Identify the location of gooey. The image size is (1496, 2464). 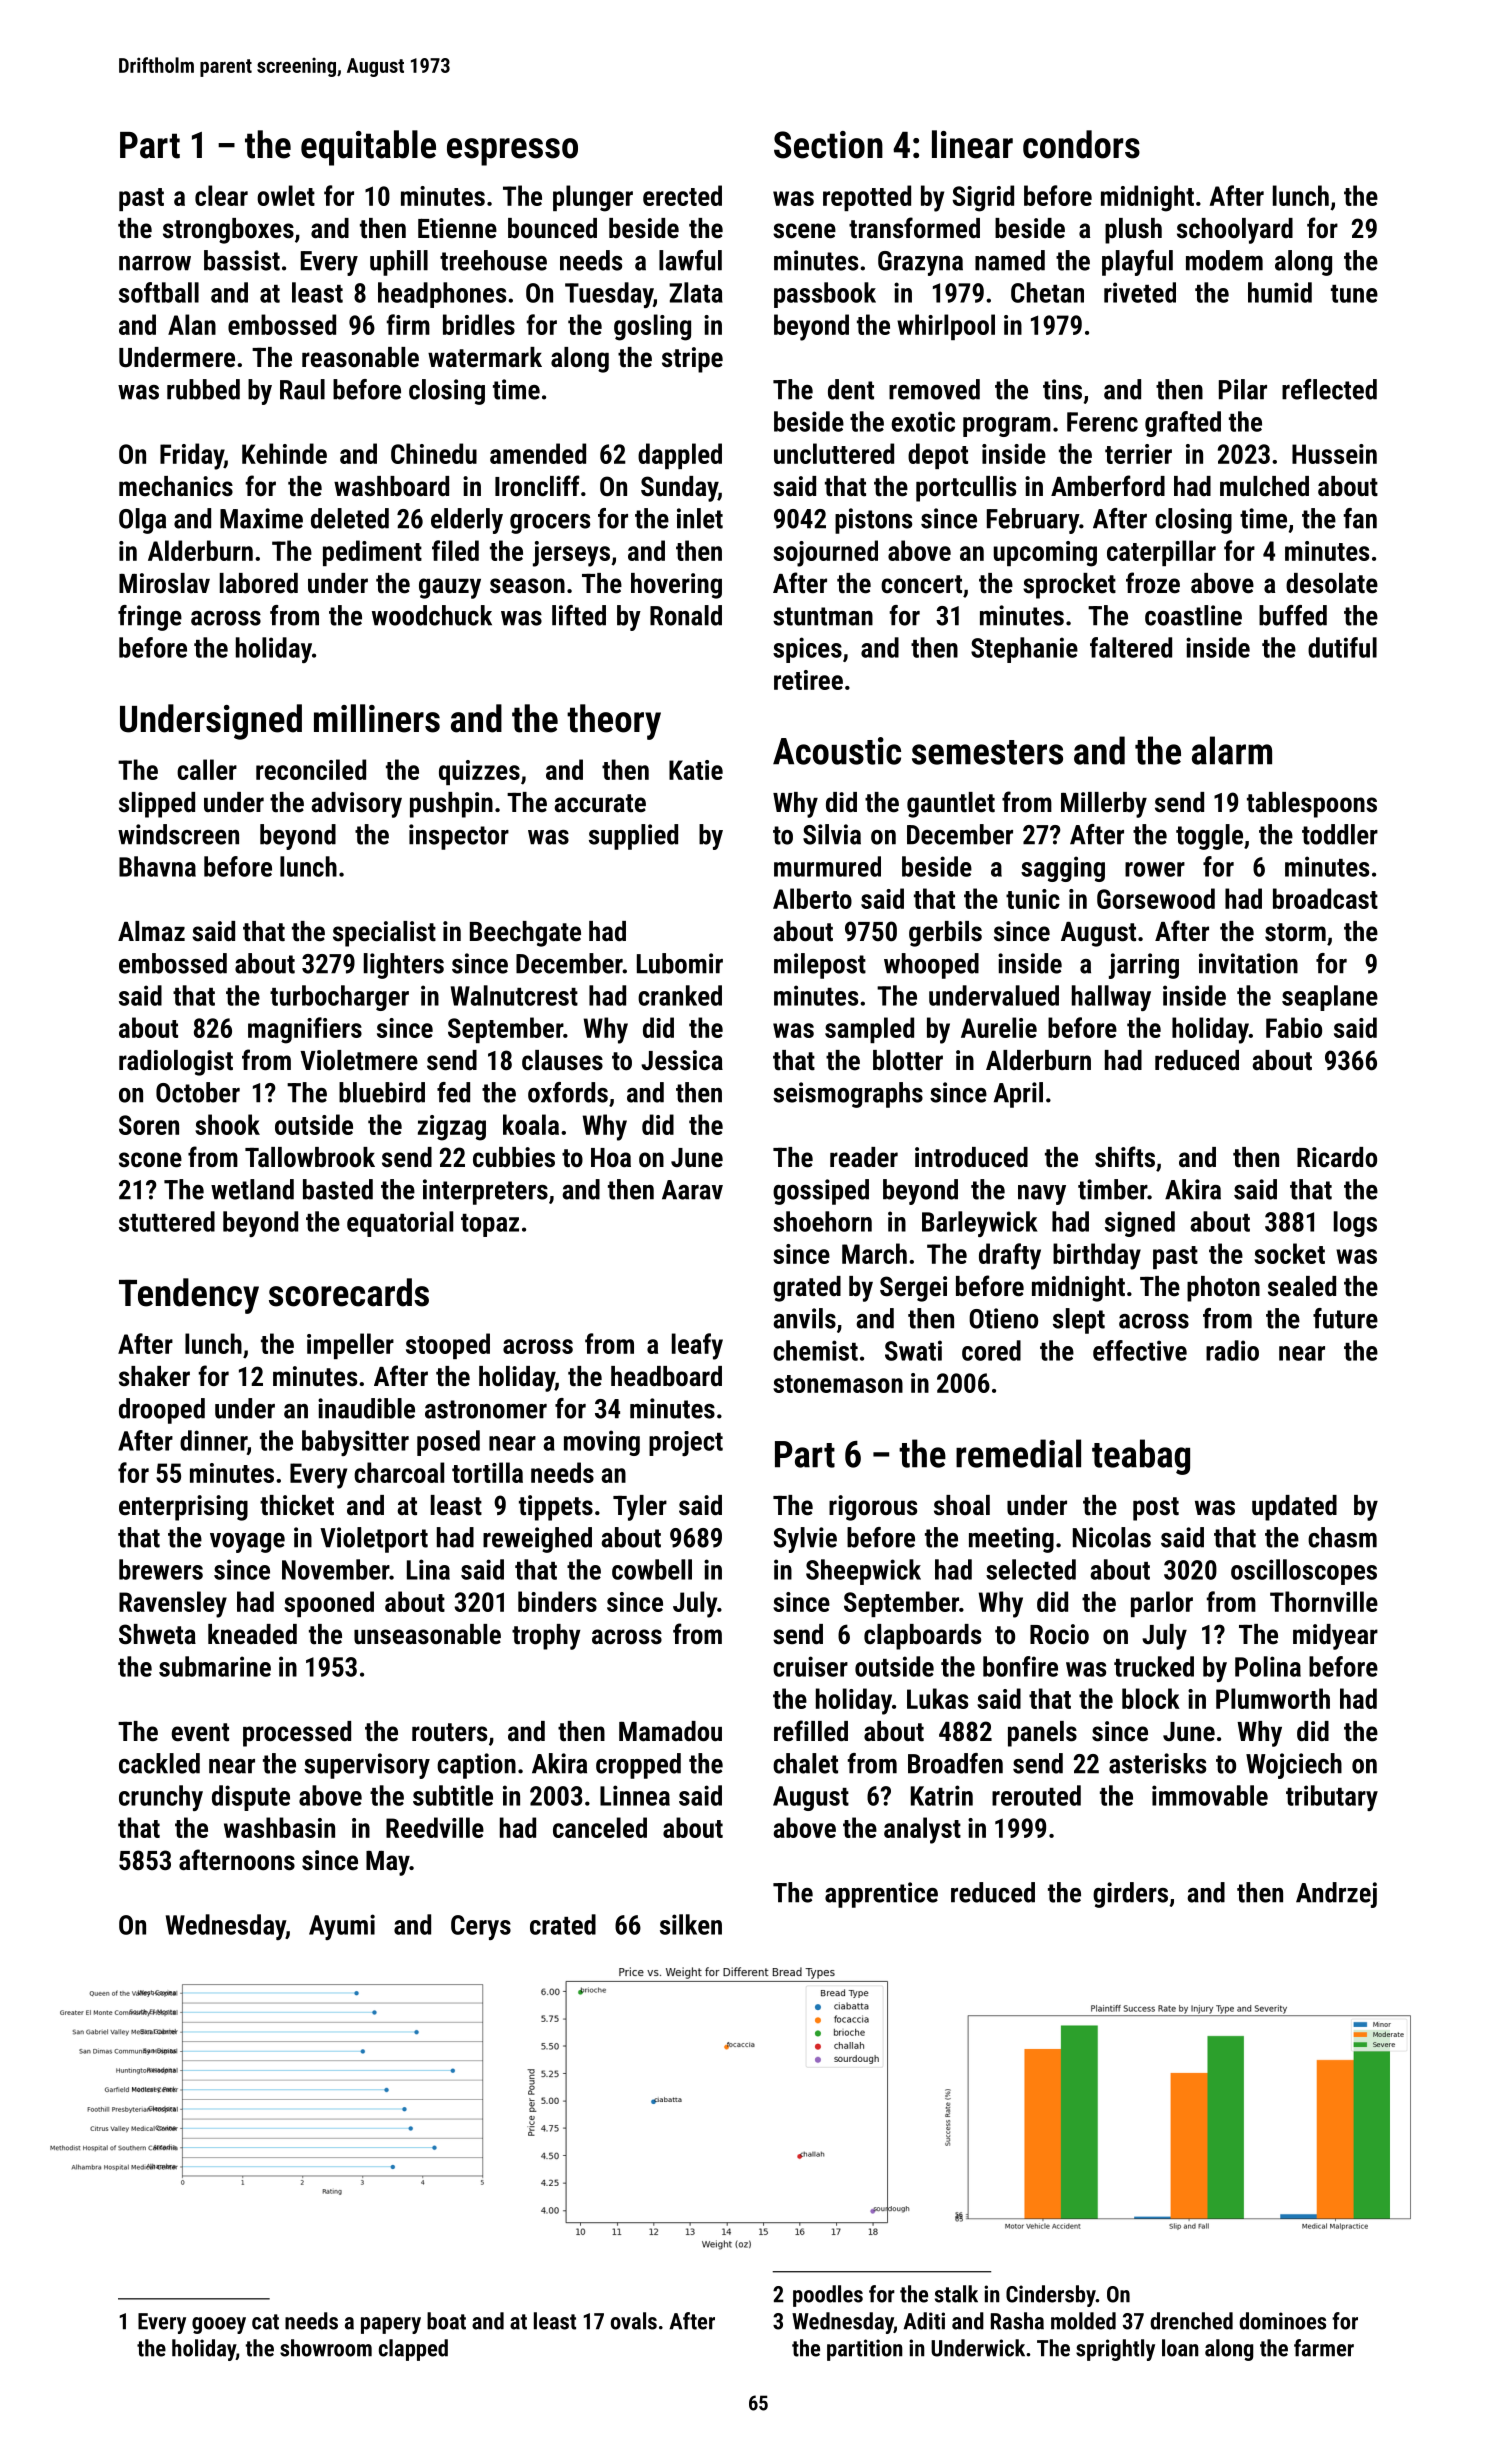
(219, 2325).
